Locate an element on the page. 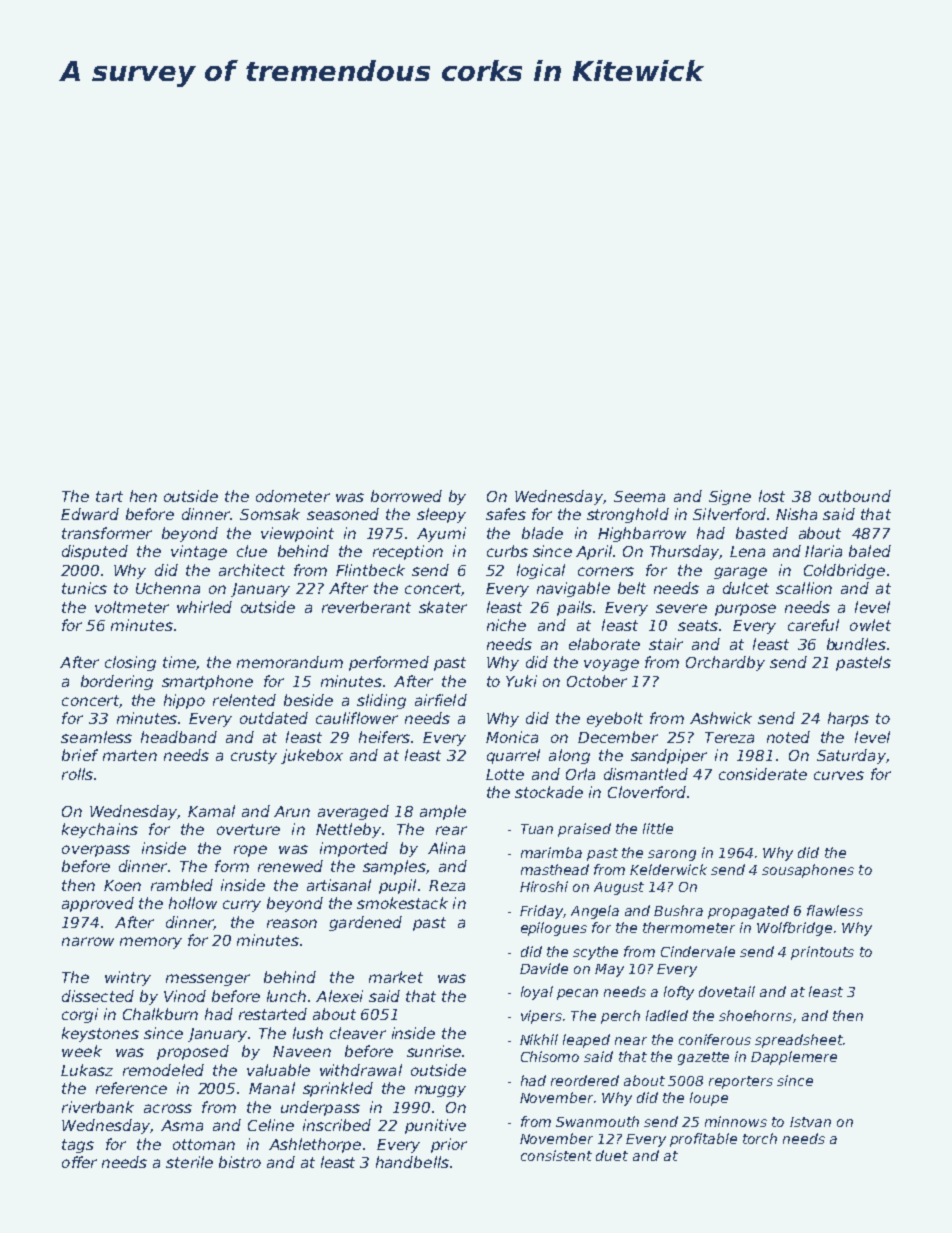 This page has width=952, height=1233. time is located at coordinates (179, 662).
